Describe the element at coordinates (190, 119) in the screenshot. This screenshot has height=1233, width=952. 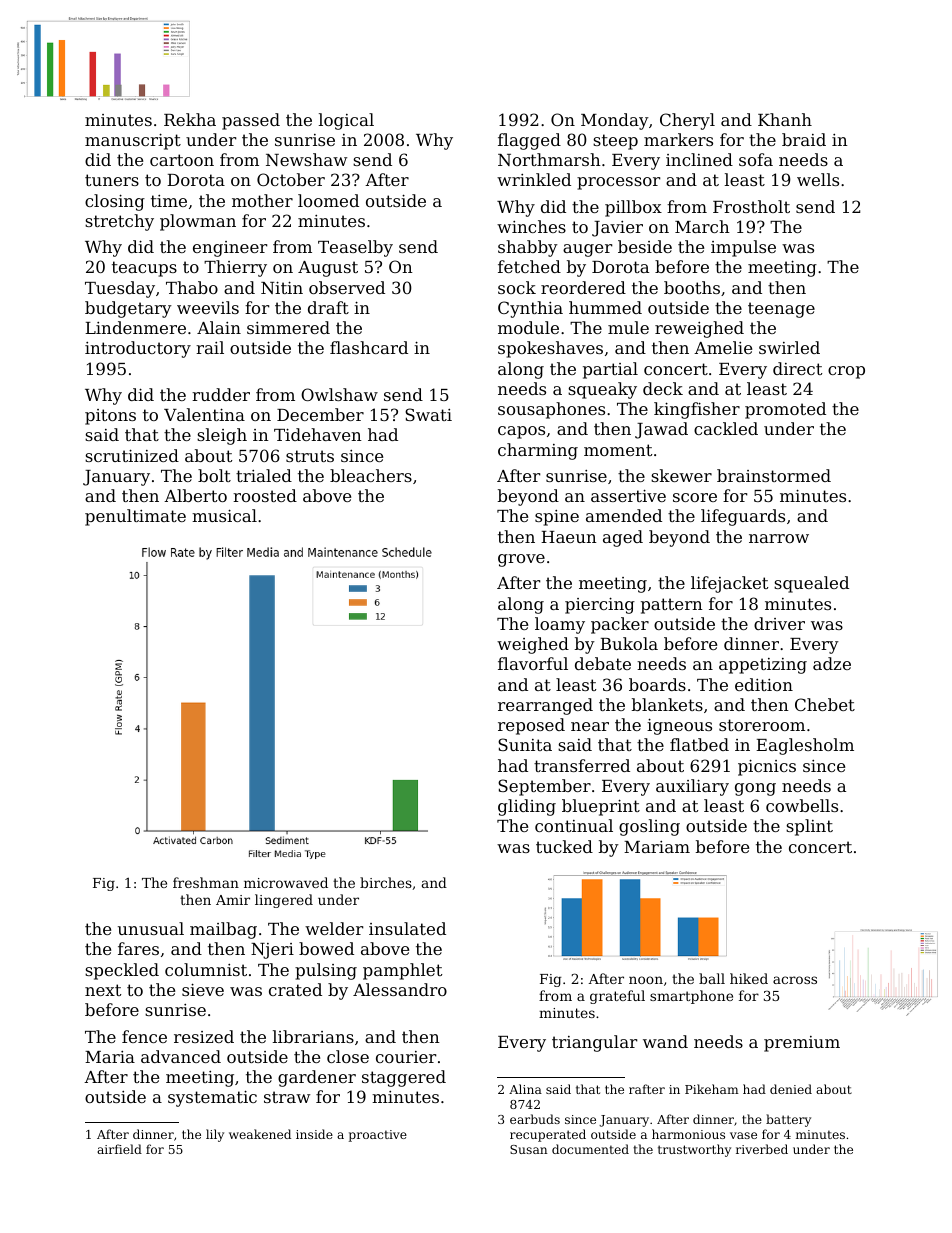
I see `Rekha` at that location.
